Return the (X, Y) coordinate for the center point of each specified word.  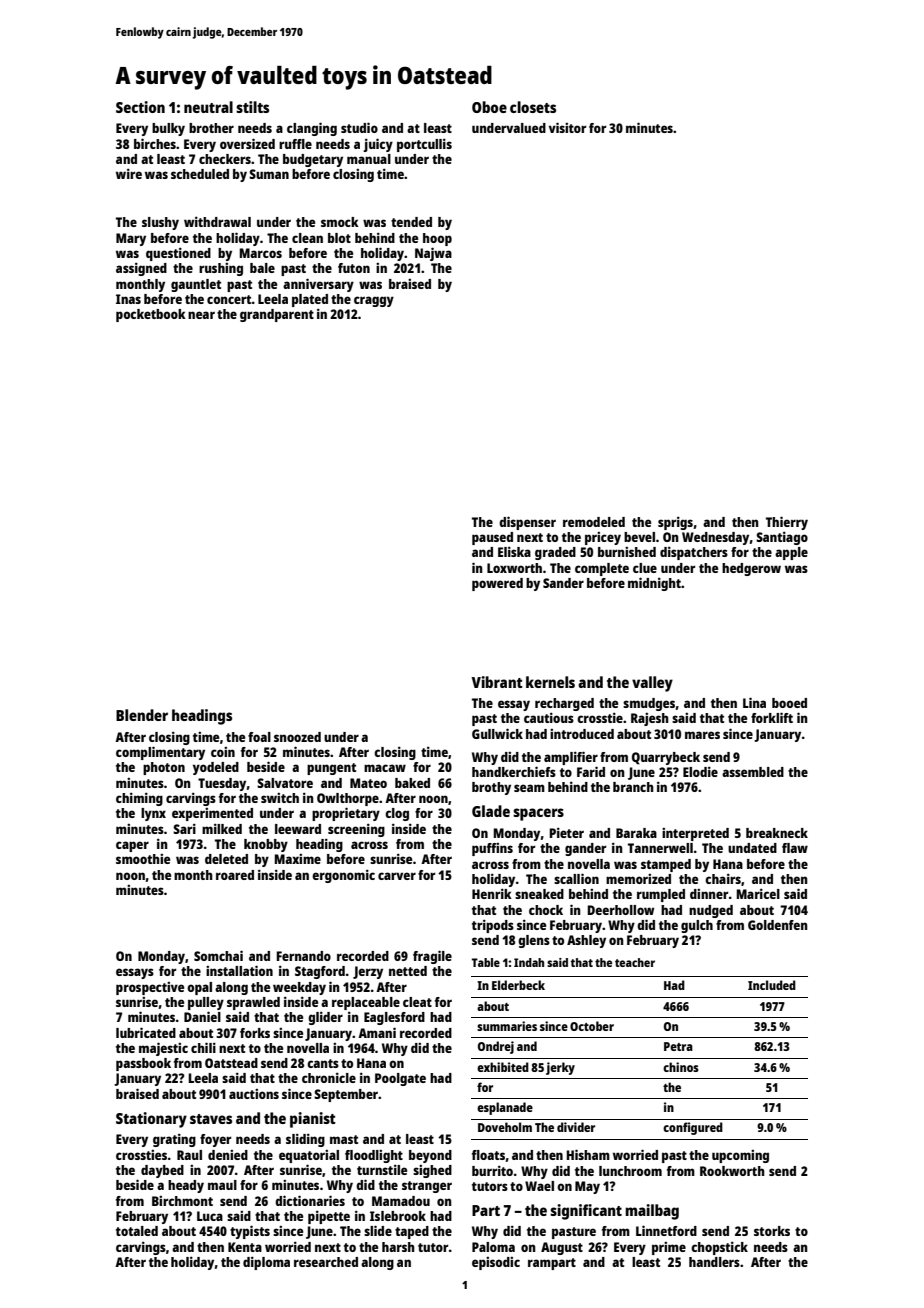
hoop (437, 239)
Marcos (260, 253)
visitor (567, 127)
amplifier (571, 758)
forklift (772, 717)
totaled (137, 1231)
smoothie (143, 859)
